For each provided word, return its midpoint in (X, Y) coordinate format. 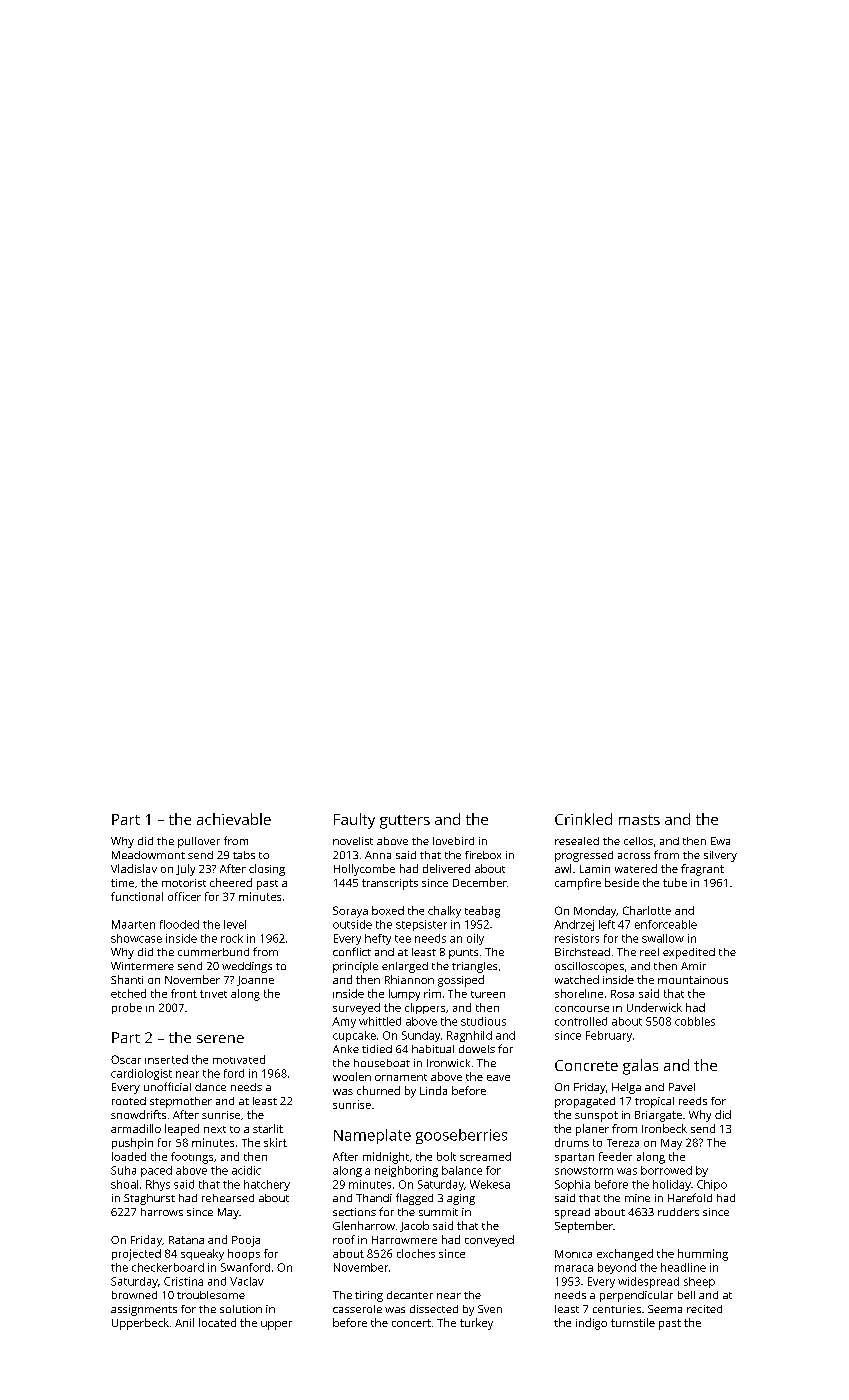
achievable (234, 819)
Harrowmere (404, 1240)
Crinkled (583, 819)
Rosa (622, 994)
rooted (129, 1101)
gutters (405, 822)
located (217, 1322)
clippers (425, 1008)
